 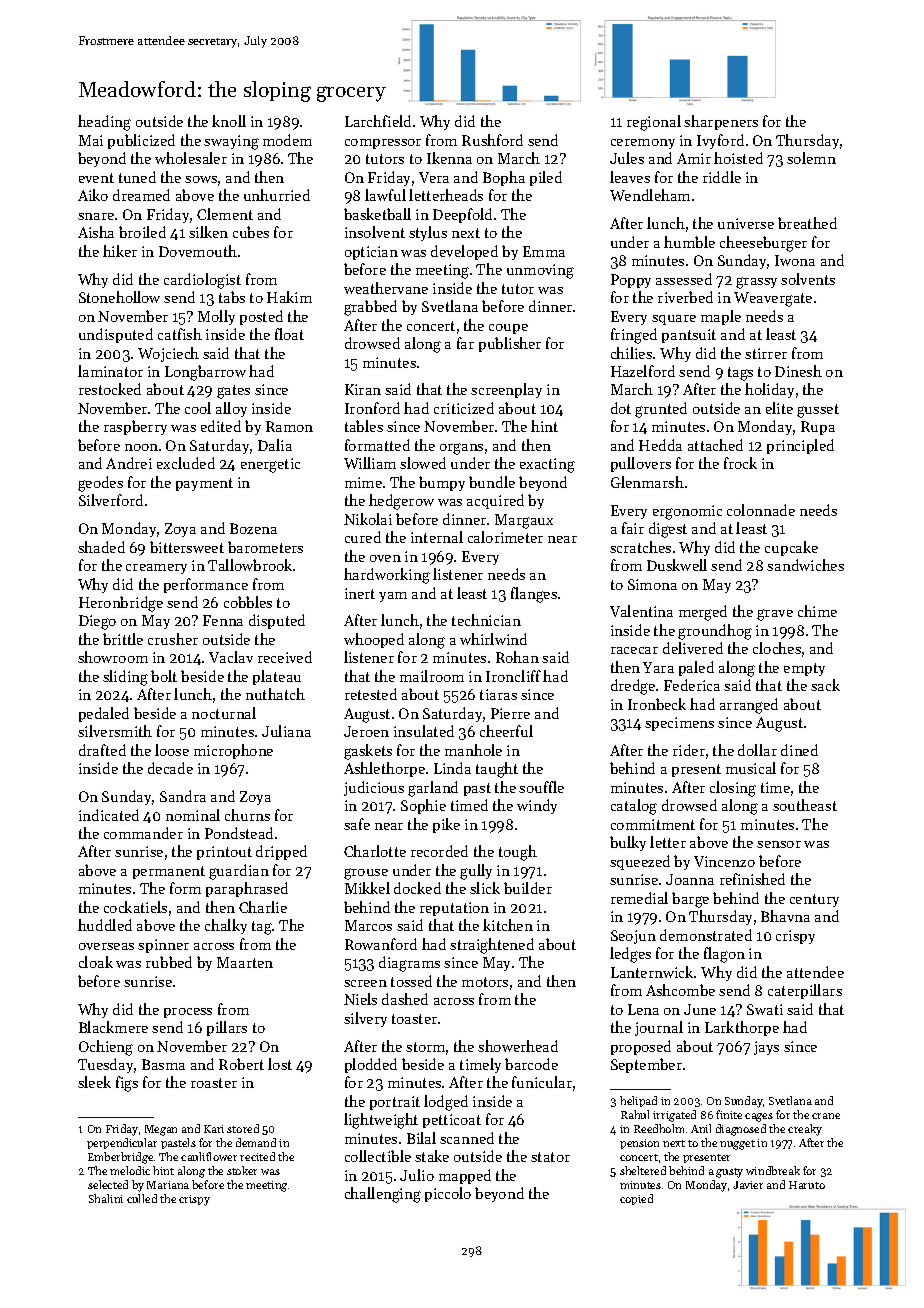 I want to click on hedgerow, so click(x=401, y=502).
